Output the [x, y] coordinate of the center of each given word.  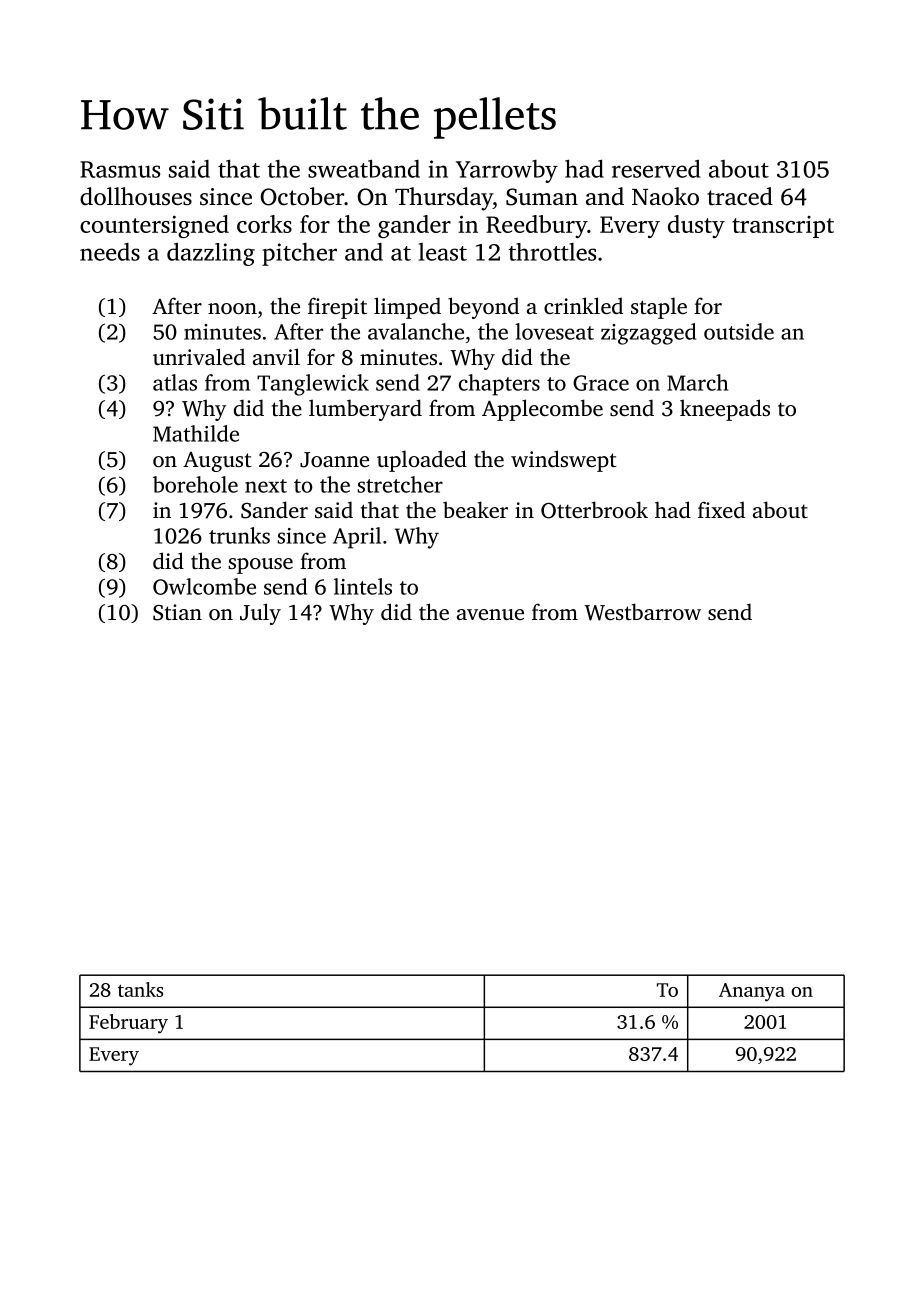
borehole [195, 484]
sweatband [364, 168]
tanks [140, 989]
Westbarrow [643, 612]
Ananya [752, 992]
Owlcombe [204, 586]
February [128, 1024]
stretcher [400, 484]
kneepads [725, 410]
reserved [656, 169]
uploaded [422, 461]
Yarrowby [507, 171]
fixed [721, 509]
